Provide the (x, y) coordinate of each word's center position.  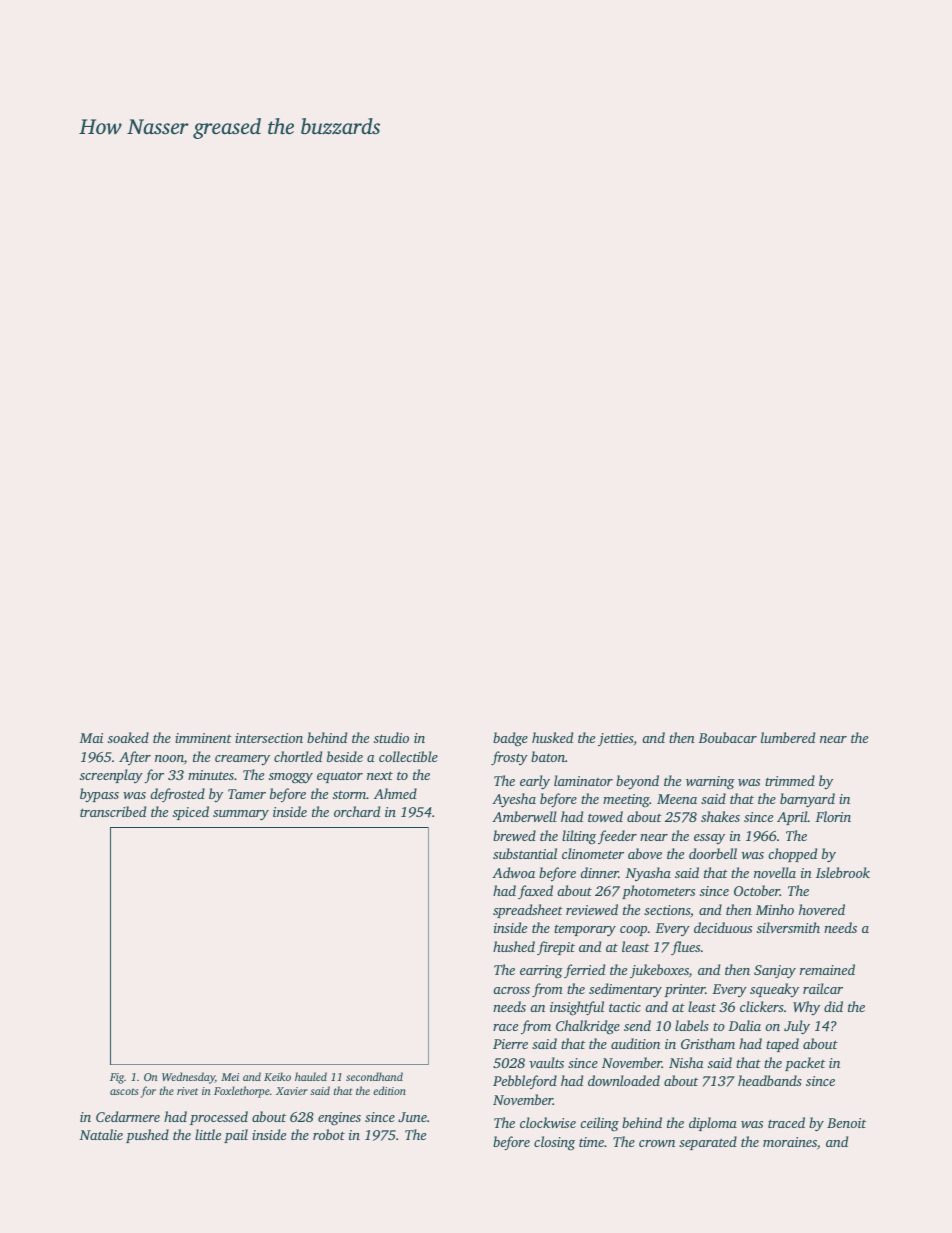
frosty (509, 758)
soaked (128, 737)
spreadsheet (528, 911)
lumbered (788, 737)
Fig (117, 1078)
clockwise (548, 1122)
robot (329, 1134)
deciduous (723, 927)
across (511, 990)
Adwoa (513, 872)
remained (827, 969)
